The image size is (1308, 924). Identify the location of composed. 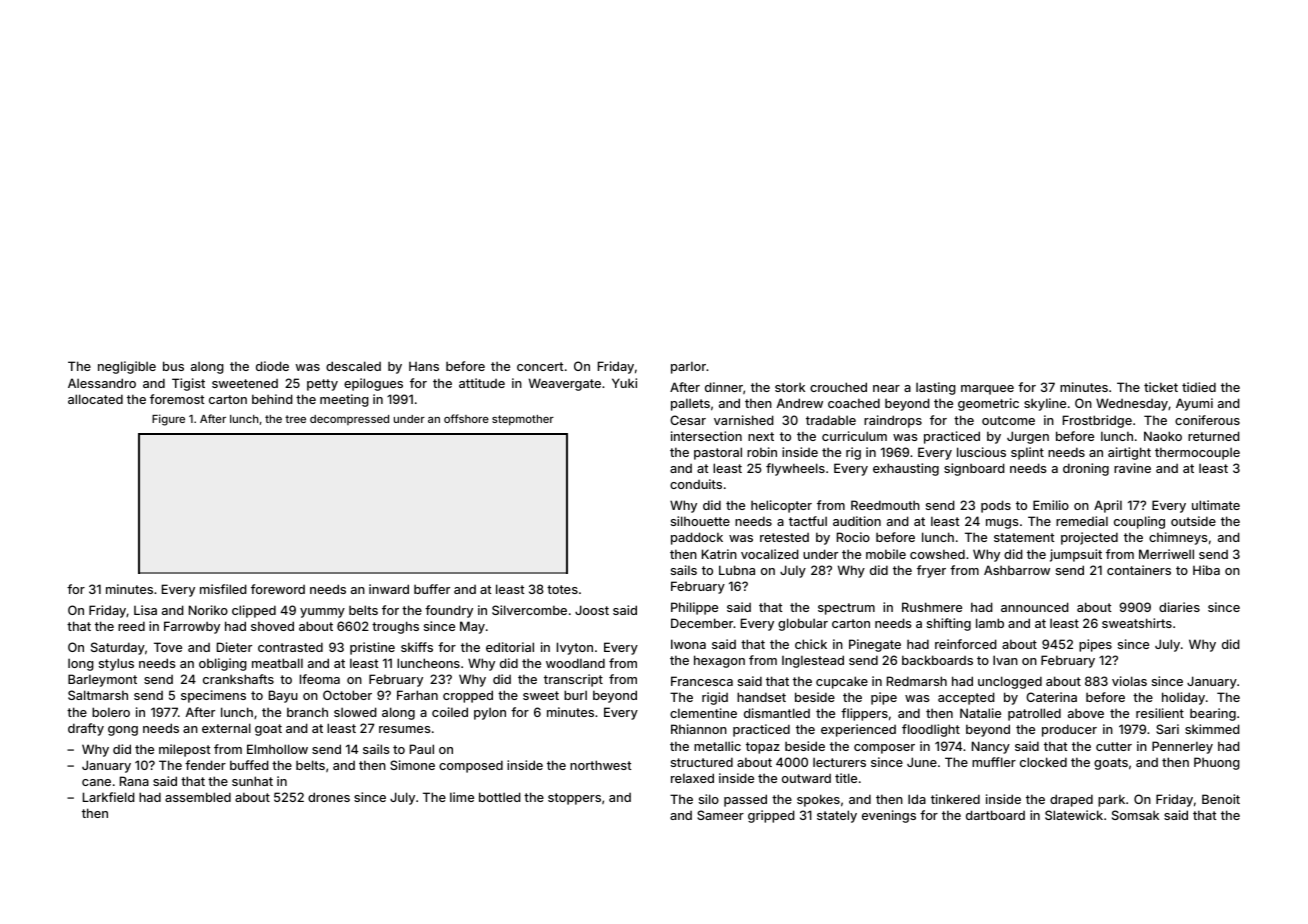
(471, 766).
